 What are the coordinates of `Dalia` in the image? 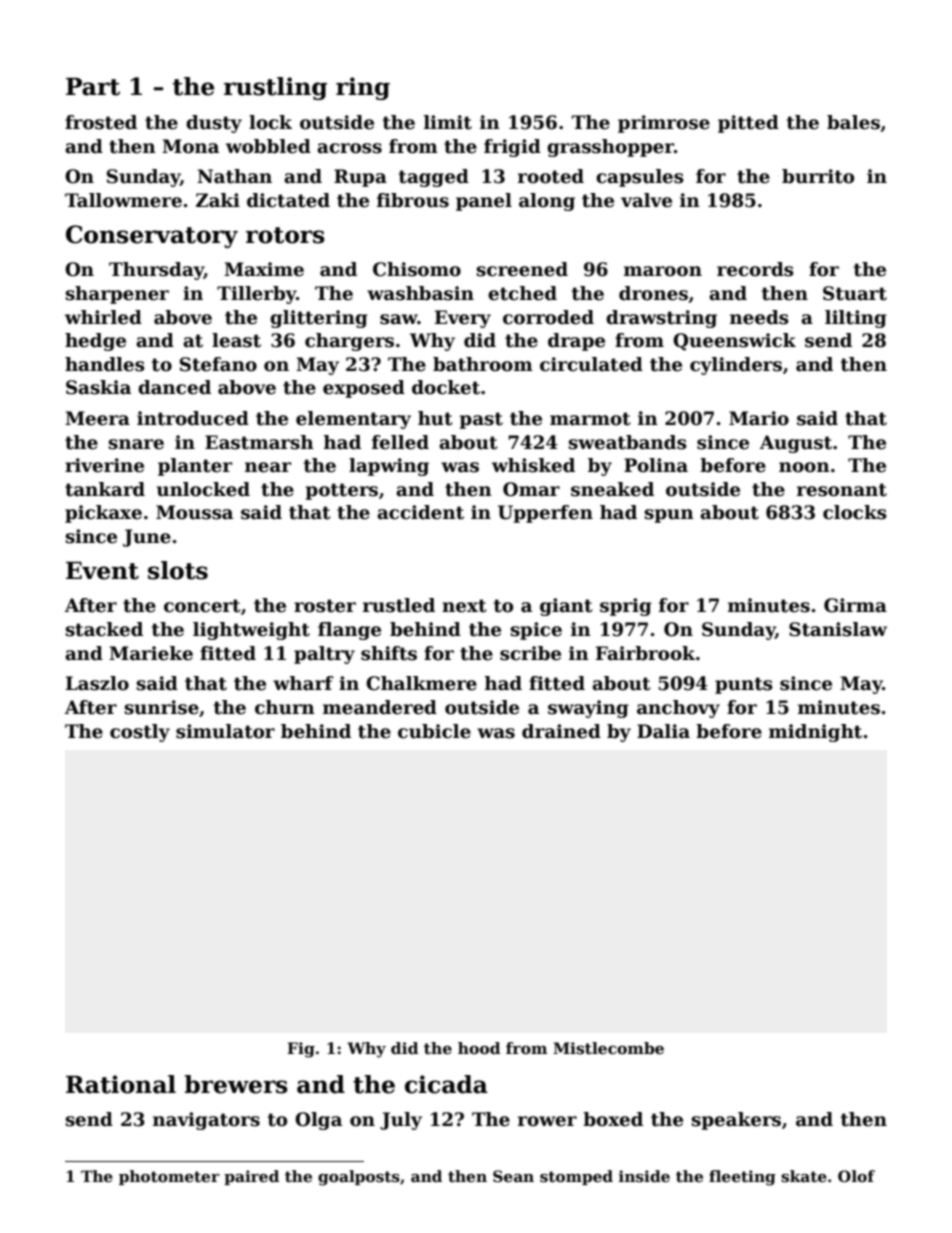 It's located at (663, 731).
